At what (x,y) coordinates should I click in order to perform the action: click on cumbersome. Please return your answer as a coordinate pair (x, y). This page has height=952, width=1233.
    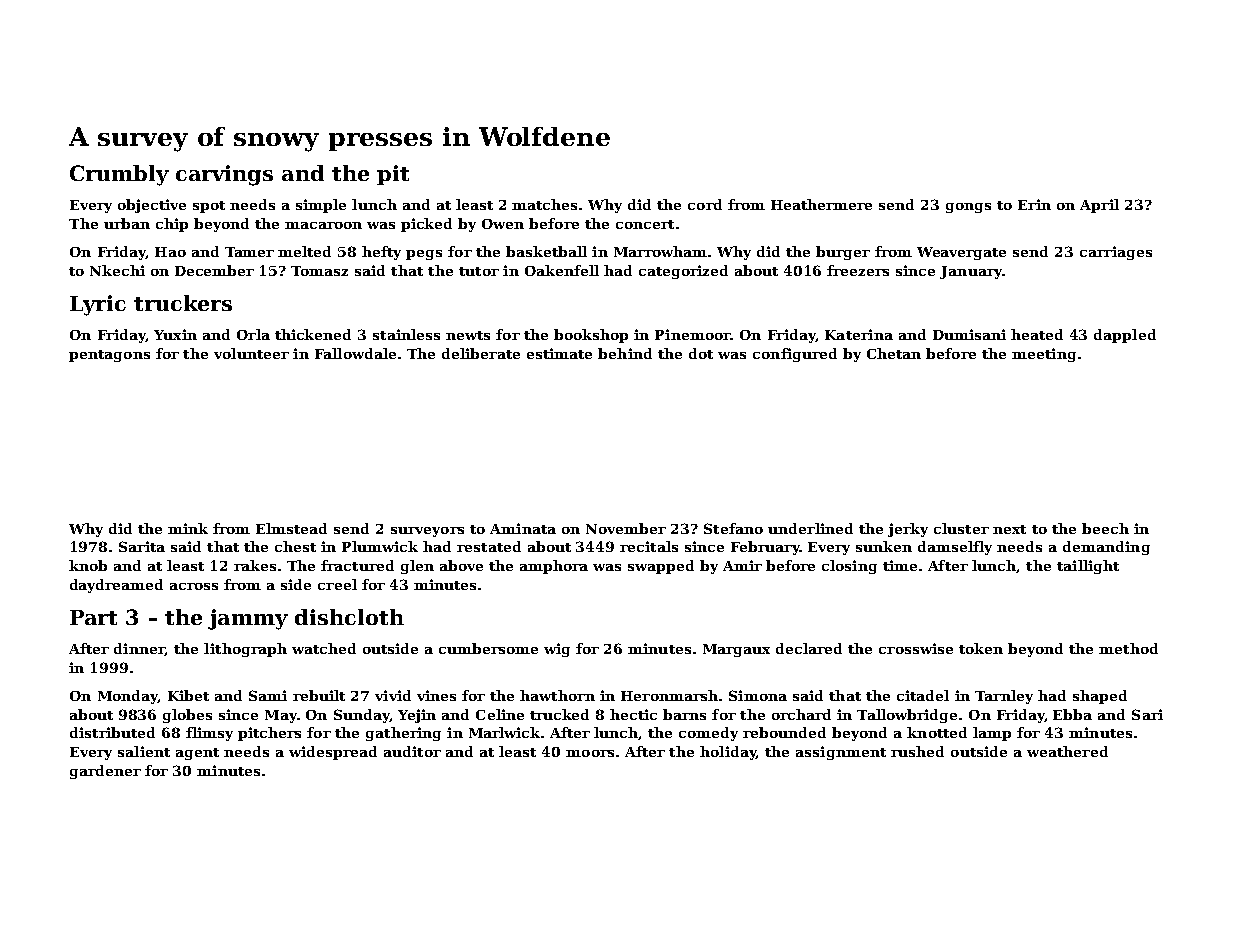
    Looking at the image, I should click on (488, 648).
